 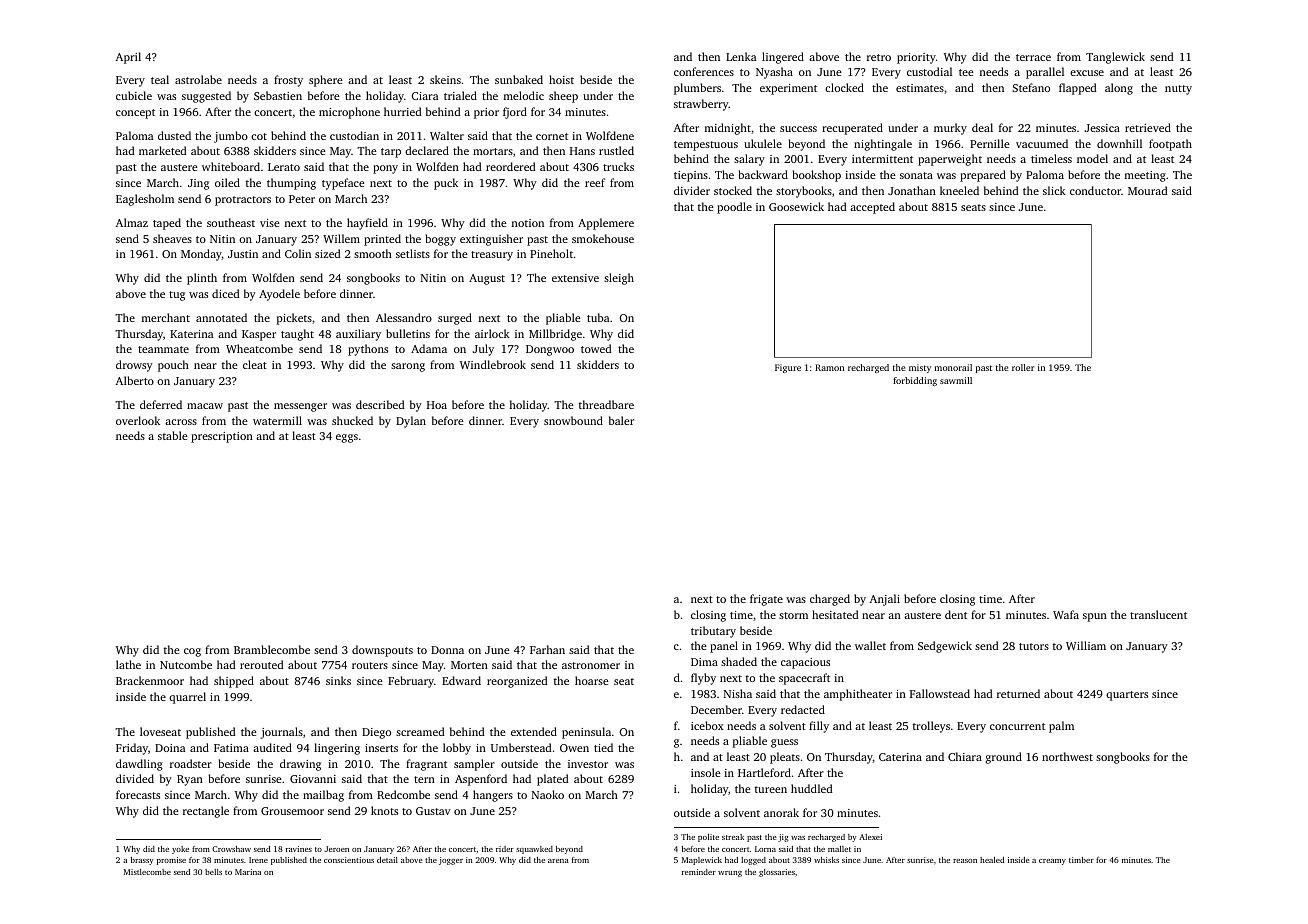 I want to click on Marina, so click(x=248, y=872).
